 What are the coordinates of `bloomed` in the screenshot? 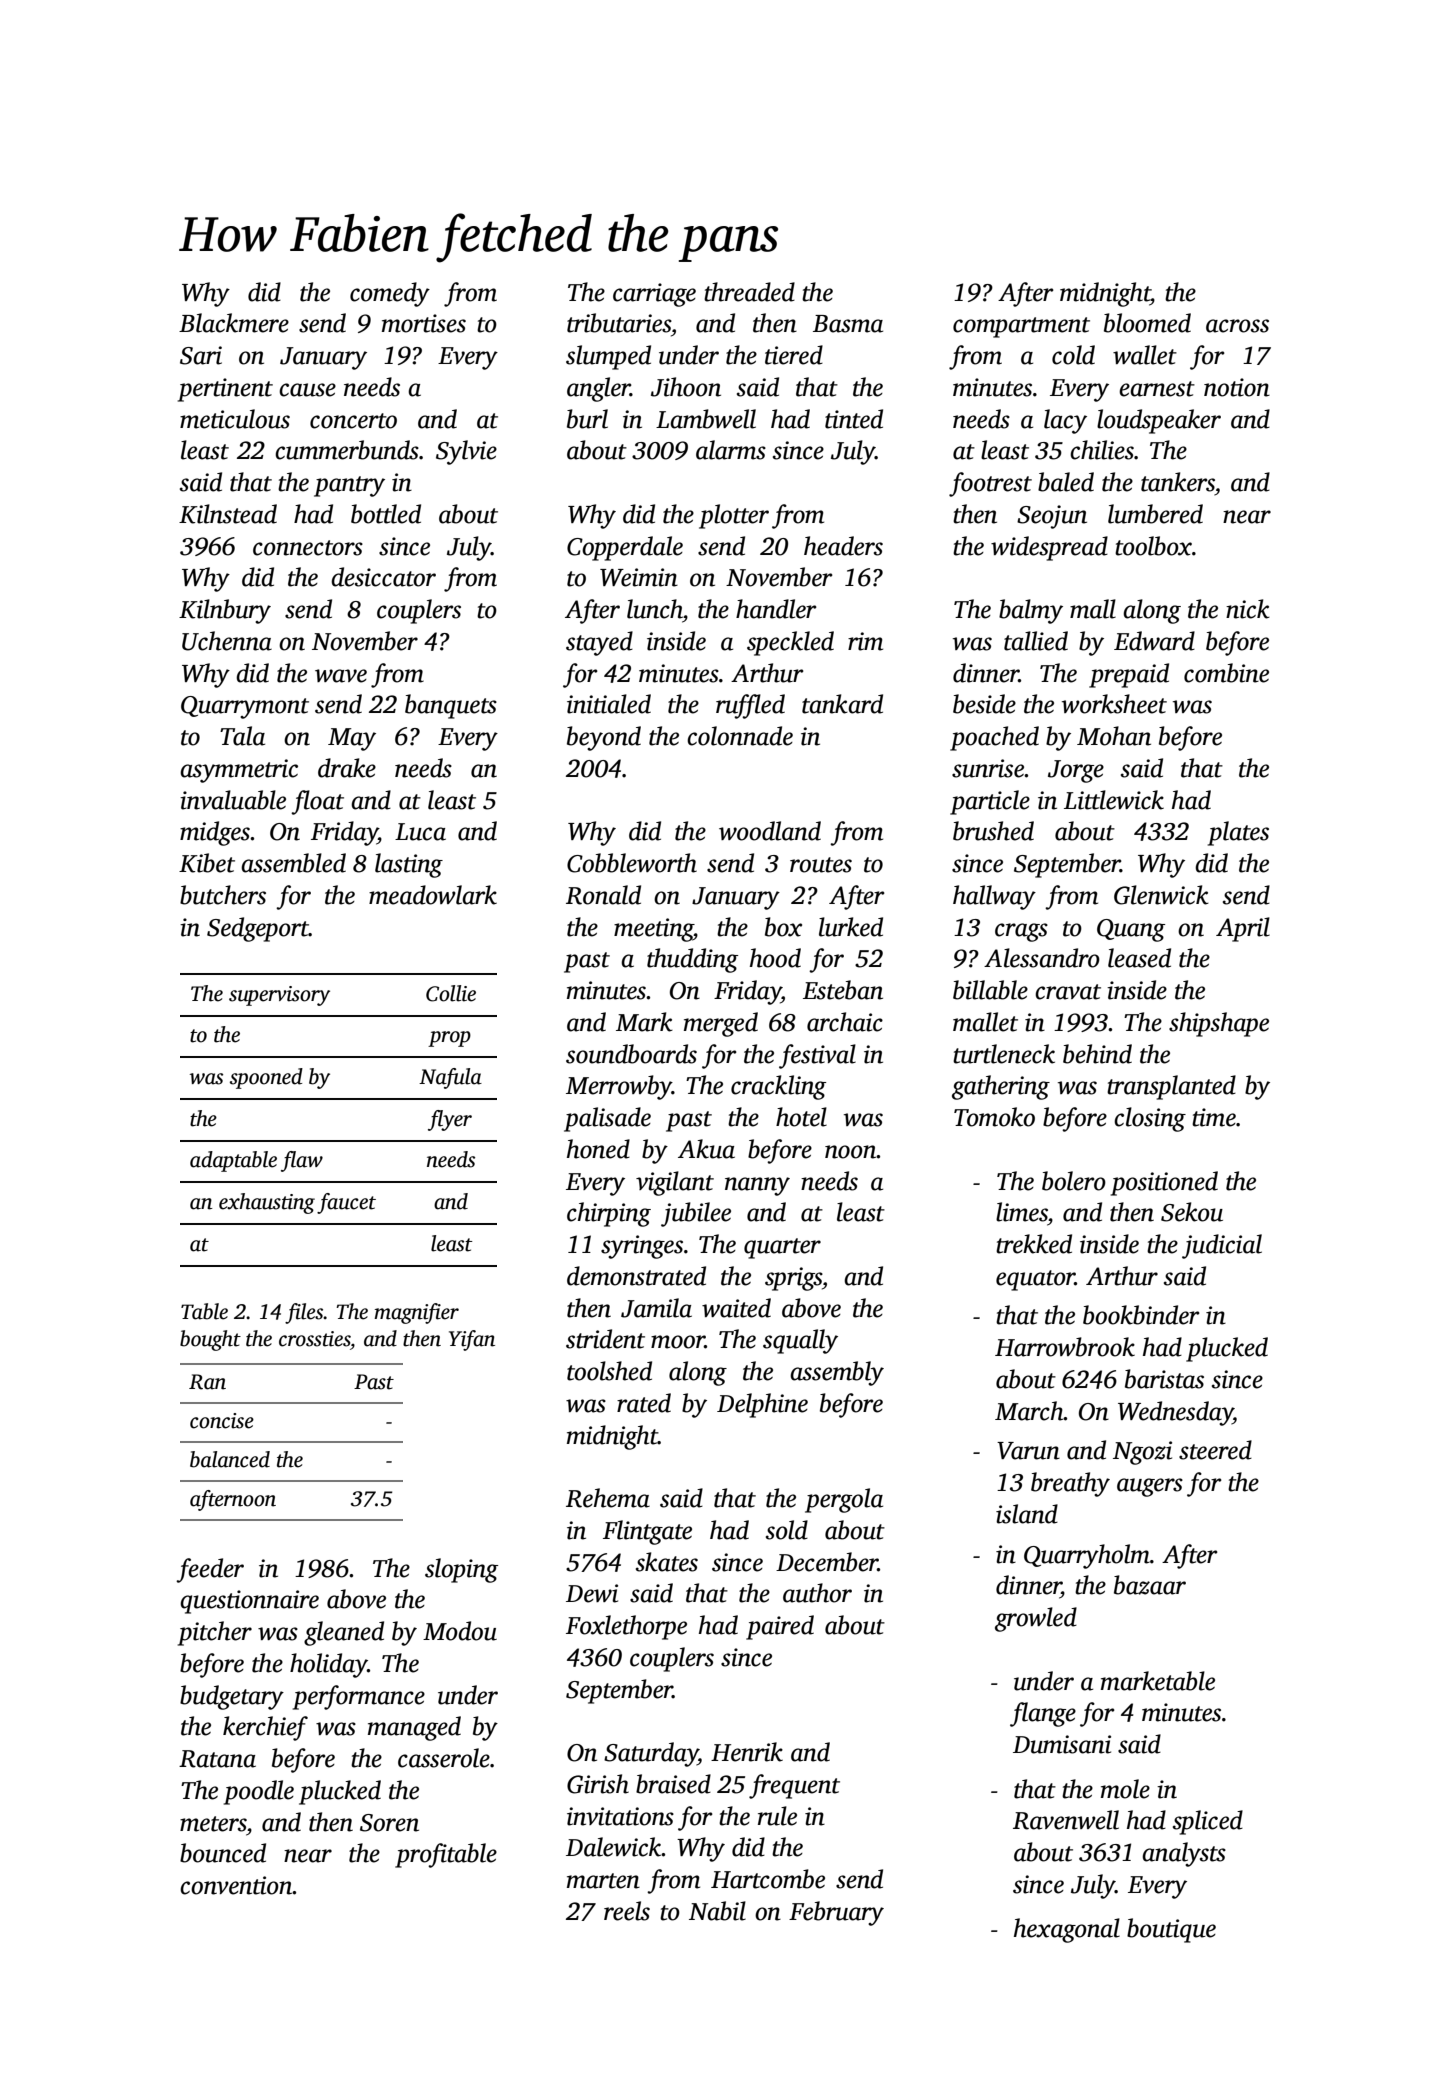 It's located at (1147, 323).
